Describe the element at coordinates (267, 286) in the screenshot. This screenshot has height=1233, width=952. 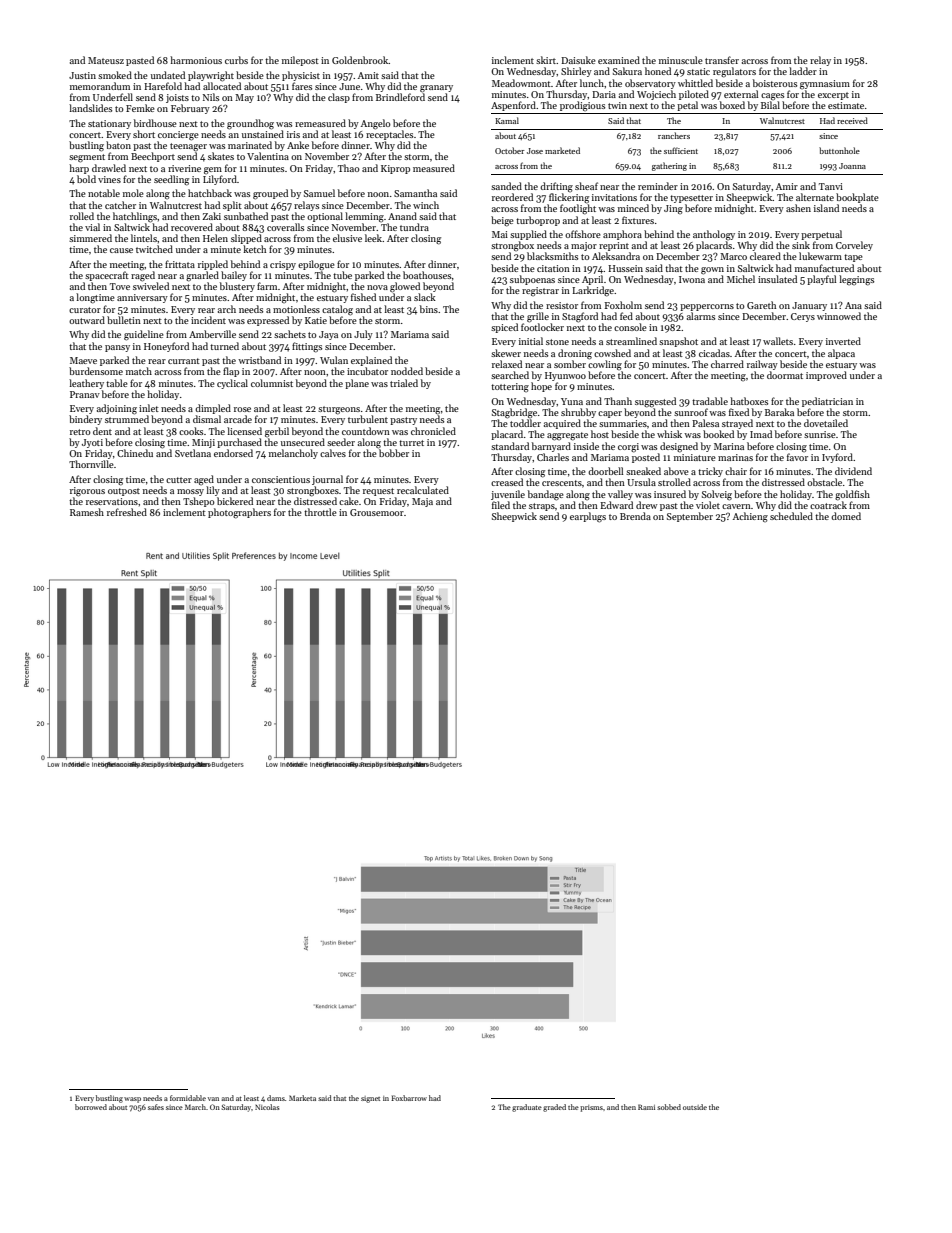
I see `farm` at that location.
